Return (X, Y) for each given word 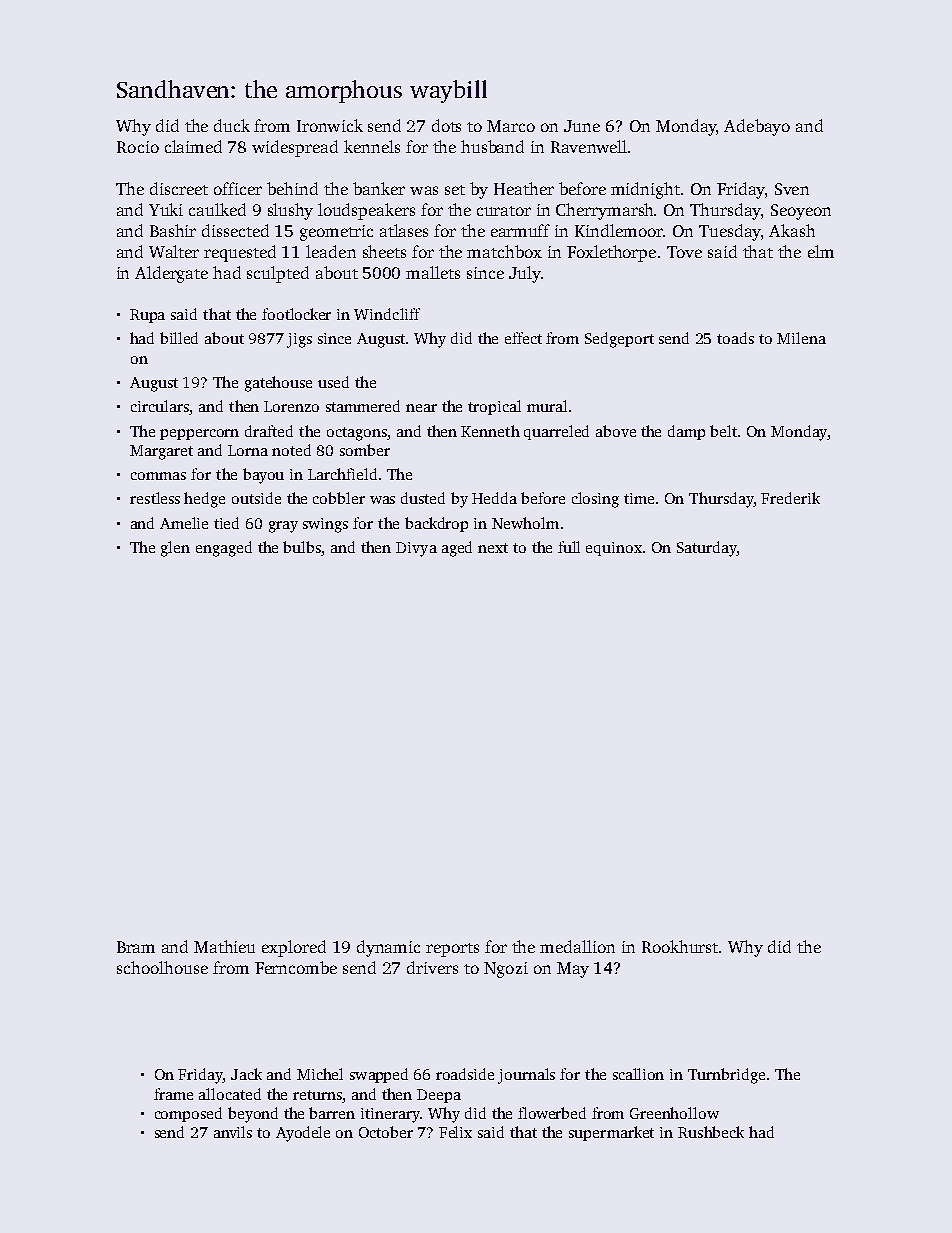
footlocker (296, 314)
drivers (432, 967)
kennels (372, 146)
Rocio (138, 147)
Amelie (184, 523)
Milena (801, 338)
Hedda (494, 498)
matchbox (504, 251)
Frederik (790, 498)
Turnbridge (726, 1076)
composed (188, 1114)
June (582, 126)
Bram (136, 947)
